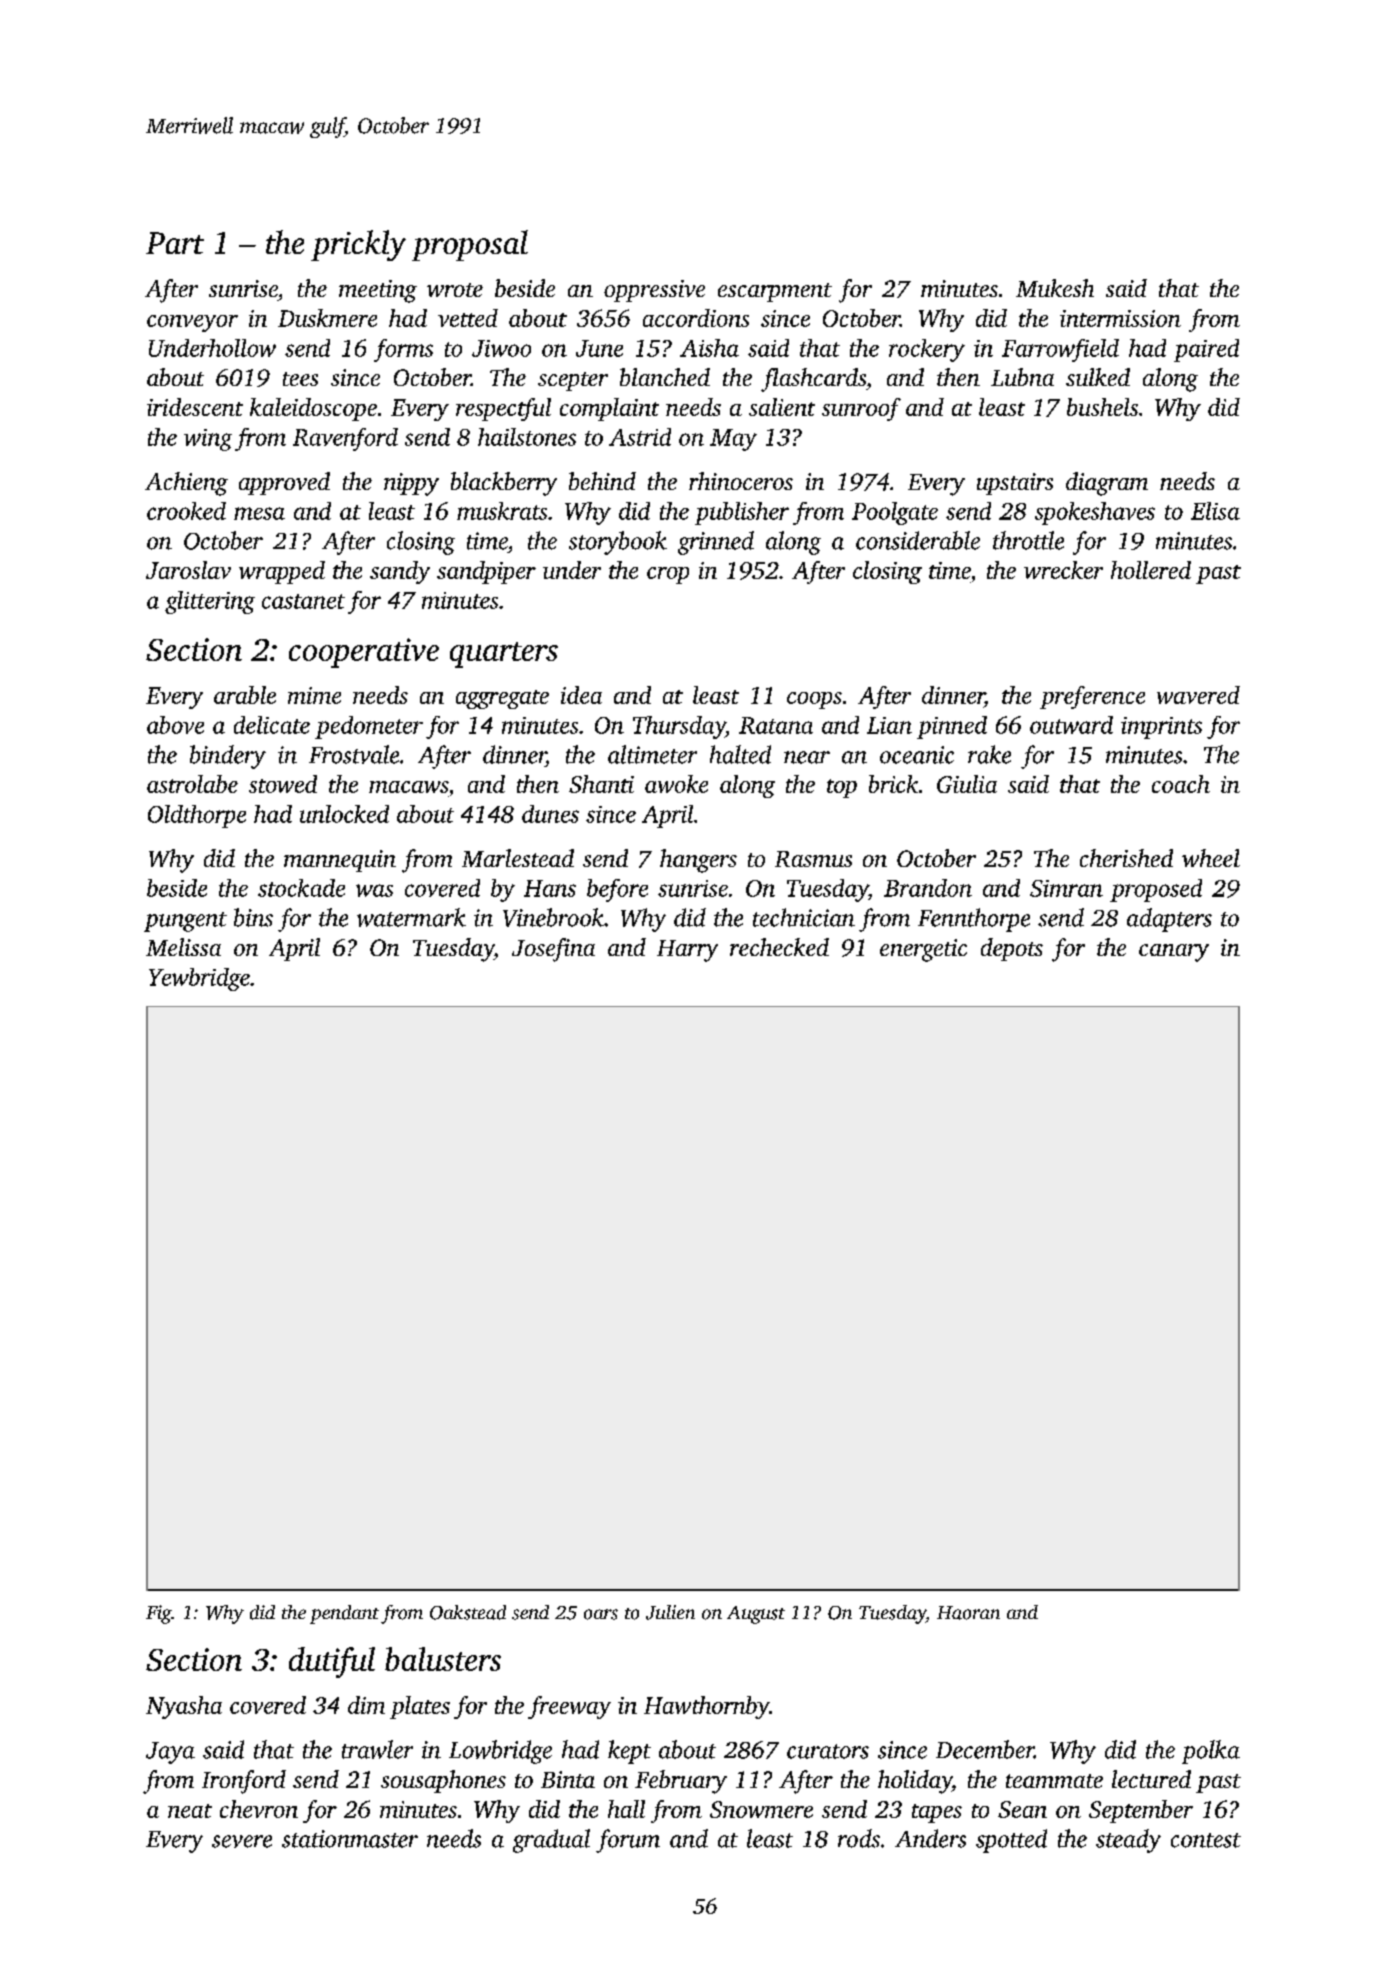  Describe the element at coordinates (350, 1839) in the screenshot. I see `stationmaster` at that location.
